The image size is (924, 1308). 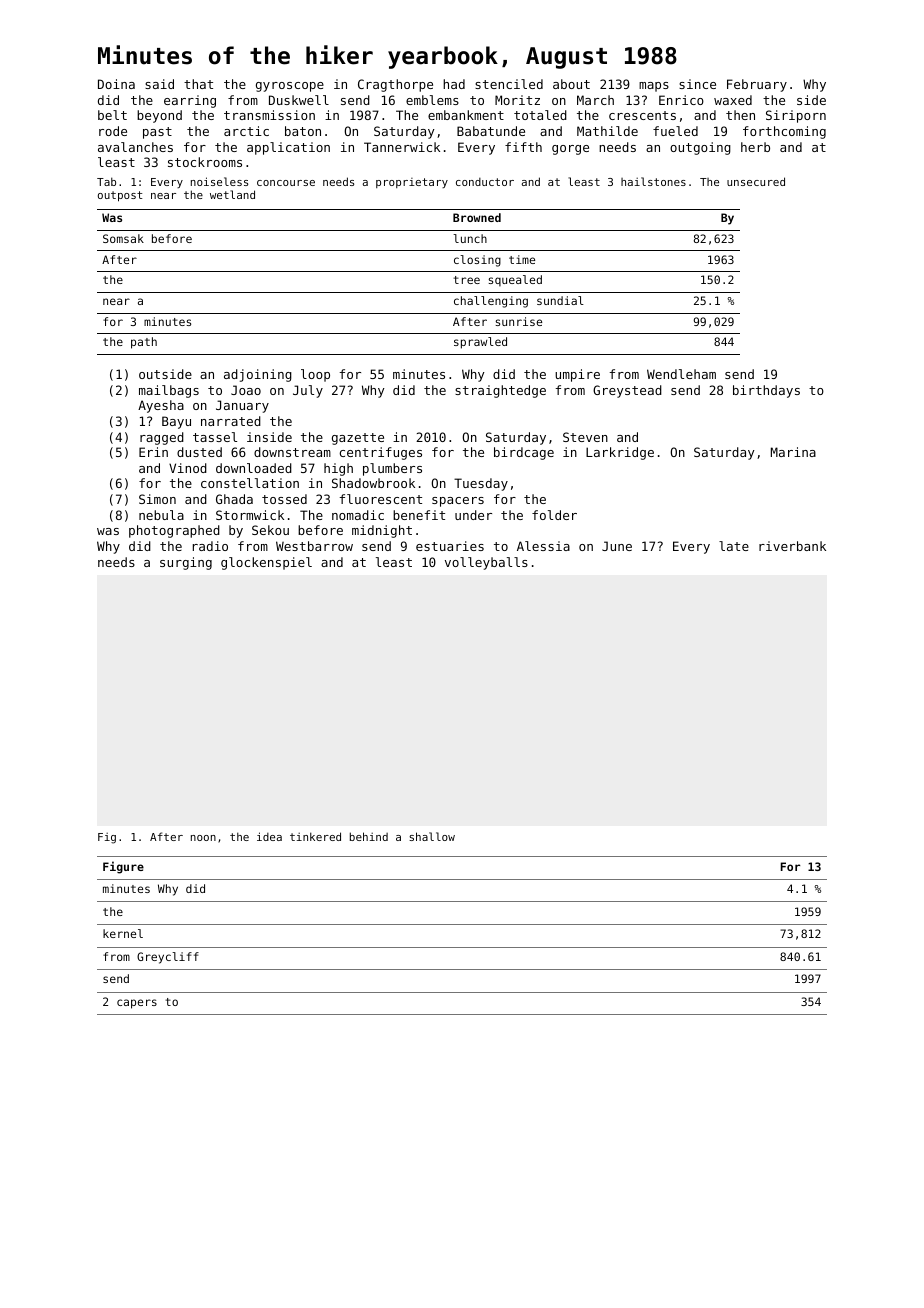 What do you see at coordinates (137, 1004) in the image?
I see `capers` at bounding box center [137, 1004].
